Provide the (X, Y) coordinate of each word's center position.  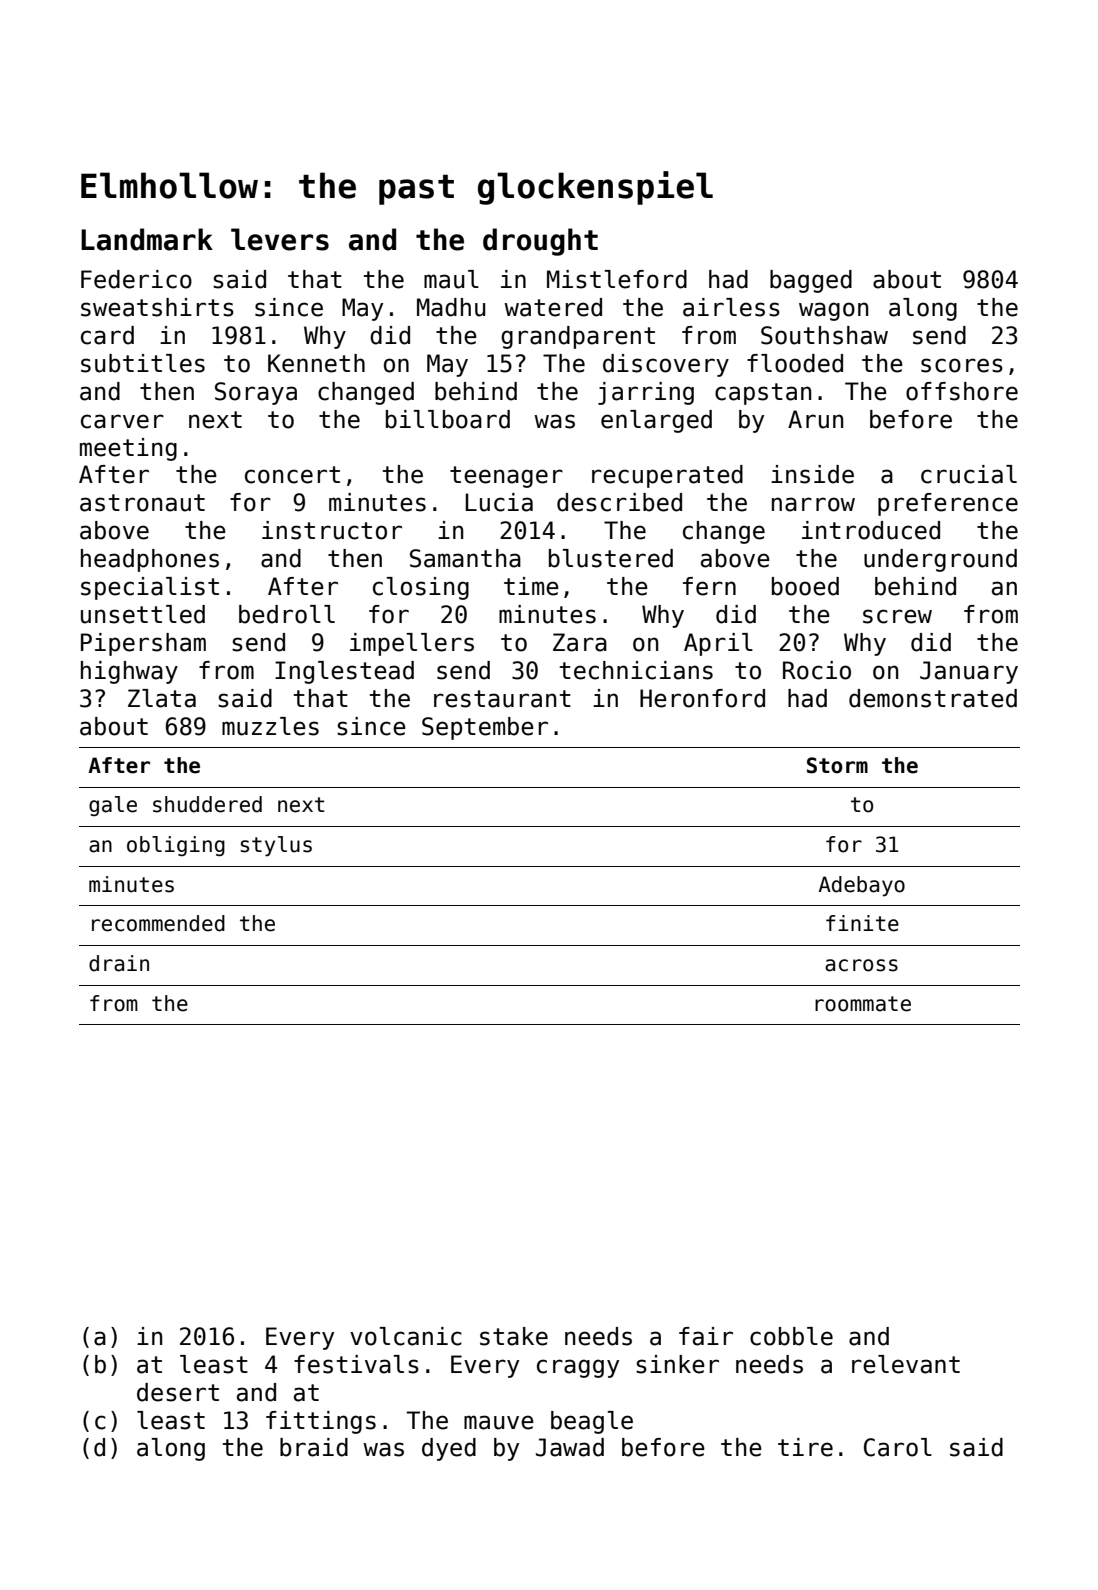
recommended (158, 923)
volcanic (406, 1336)
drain (119, 963)
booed (805, 586)
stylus (276, 846)
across (861, 965)
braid (314, 1447)
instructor (332, 530)
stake (514, 1336)
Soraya (256, 393)
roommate (863, 1004)
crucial (969, 474)
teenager (506, 477)
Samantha (465, 558)
